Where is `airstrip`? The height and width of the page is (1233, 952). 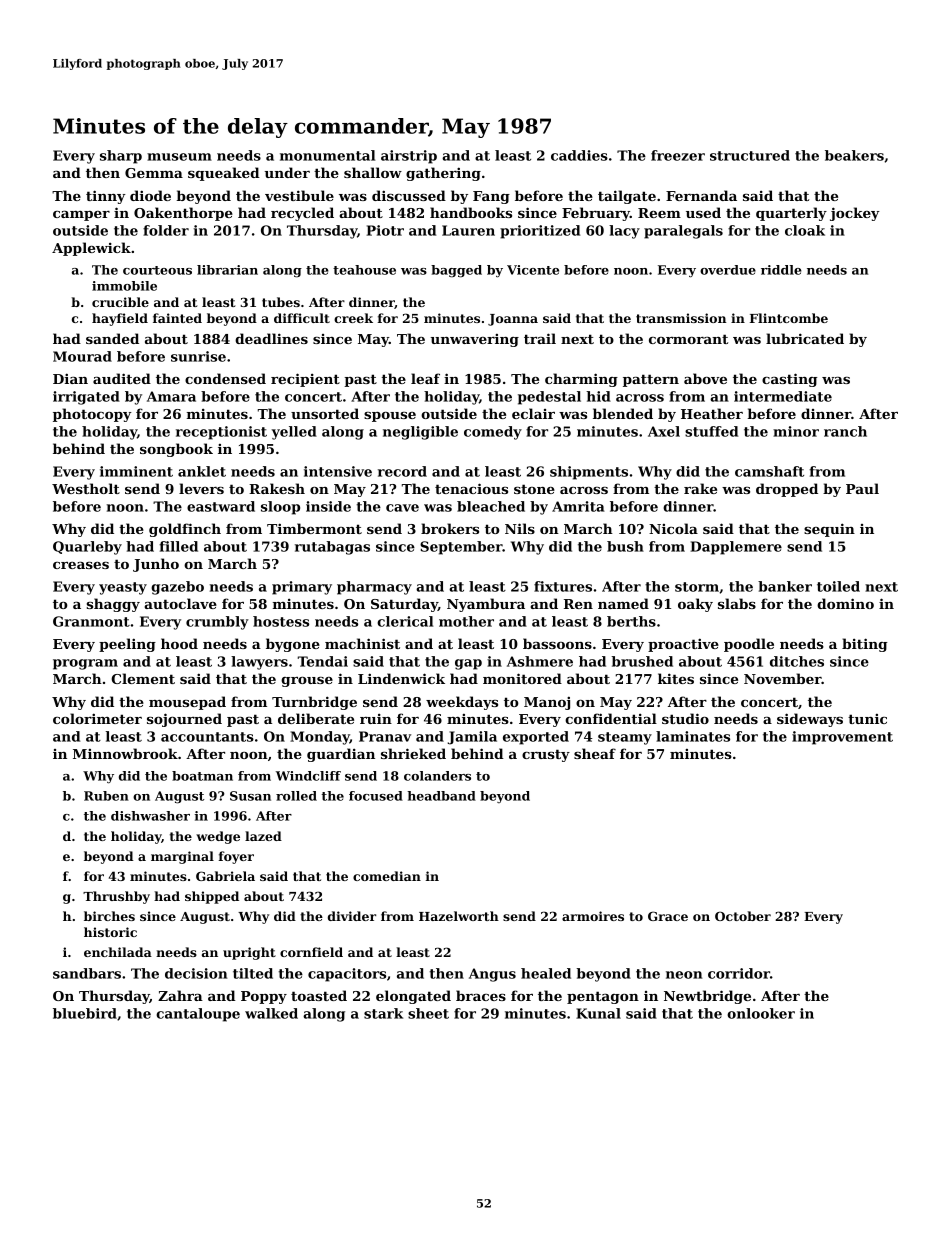 airstrip is located at coordinates (409, 157).
